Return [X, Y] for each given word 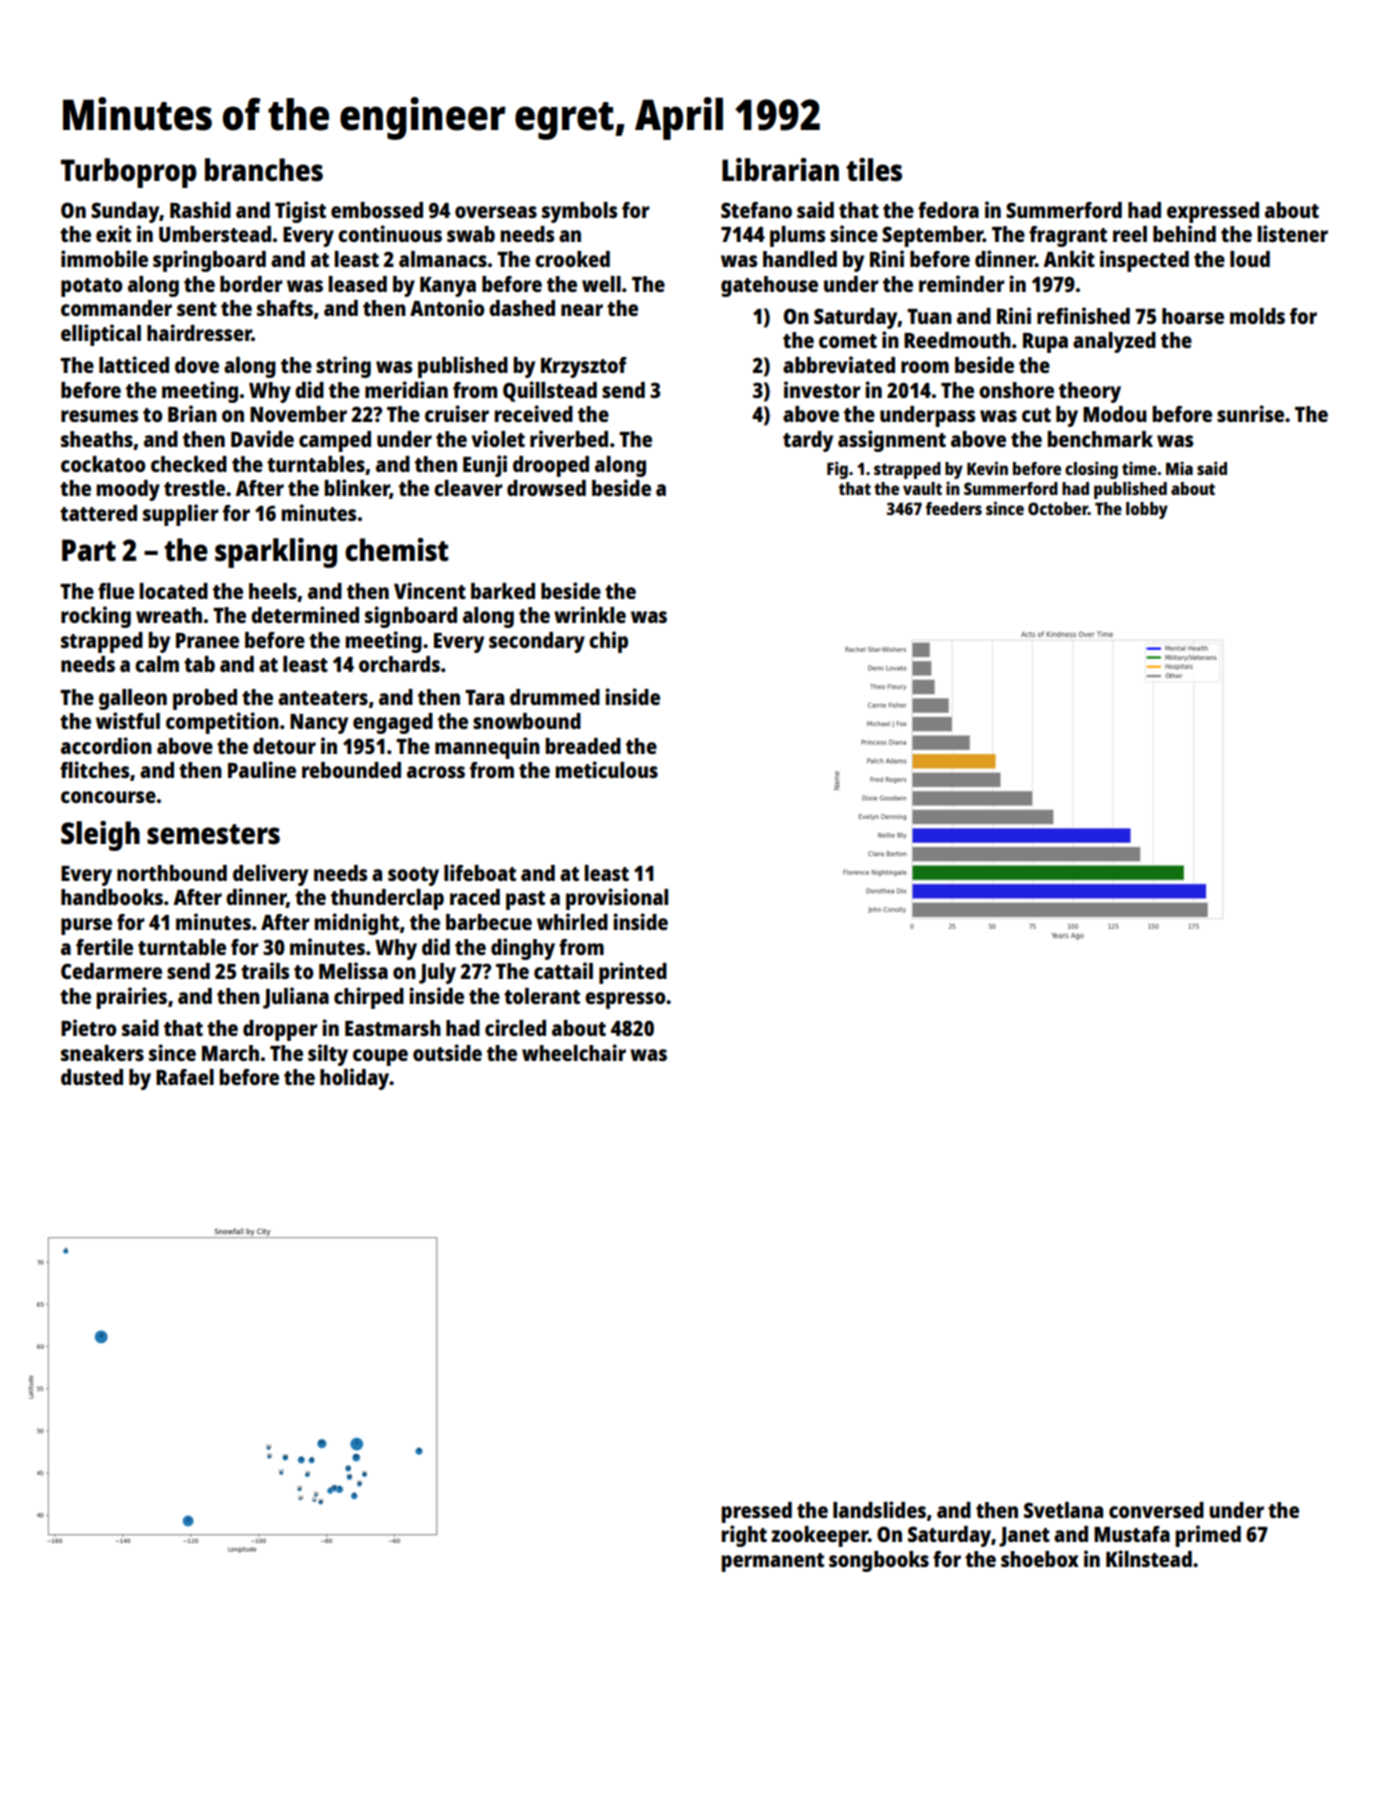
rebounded [351, 770]
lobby [1147, 510]
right [744, 1536]
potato [92, 287]
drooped [551, 466]
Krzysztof [584, 367]
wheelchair [574, 1052]
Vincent [430, 590]
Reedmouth [957, 340]
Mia [1179, 468]
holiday [354, 1079]
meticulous [606, 769]
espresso [625, 1000]
